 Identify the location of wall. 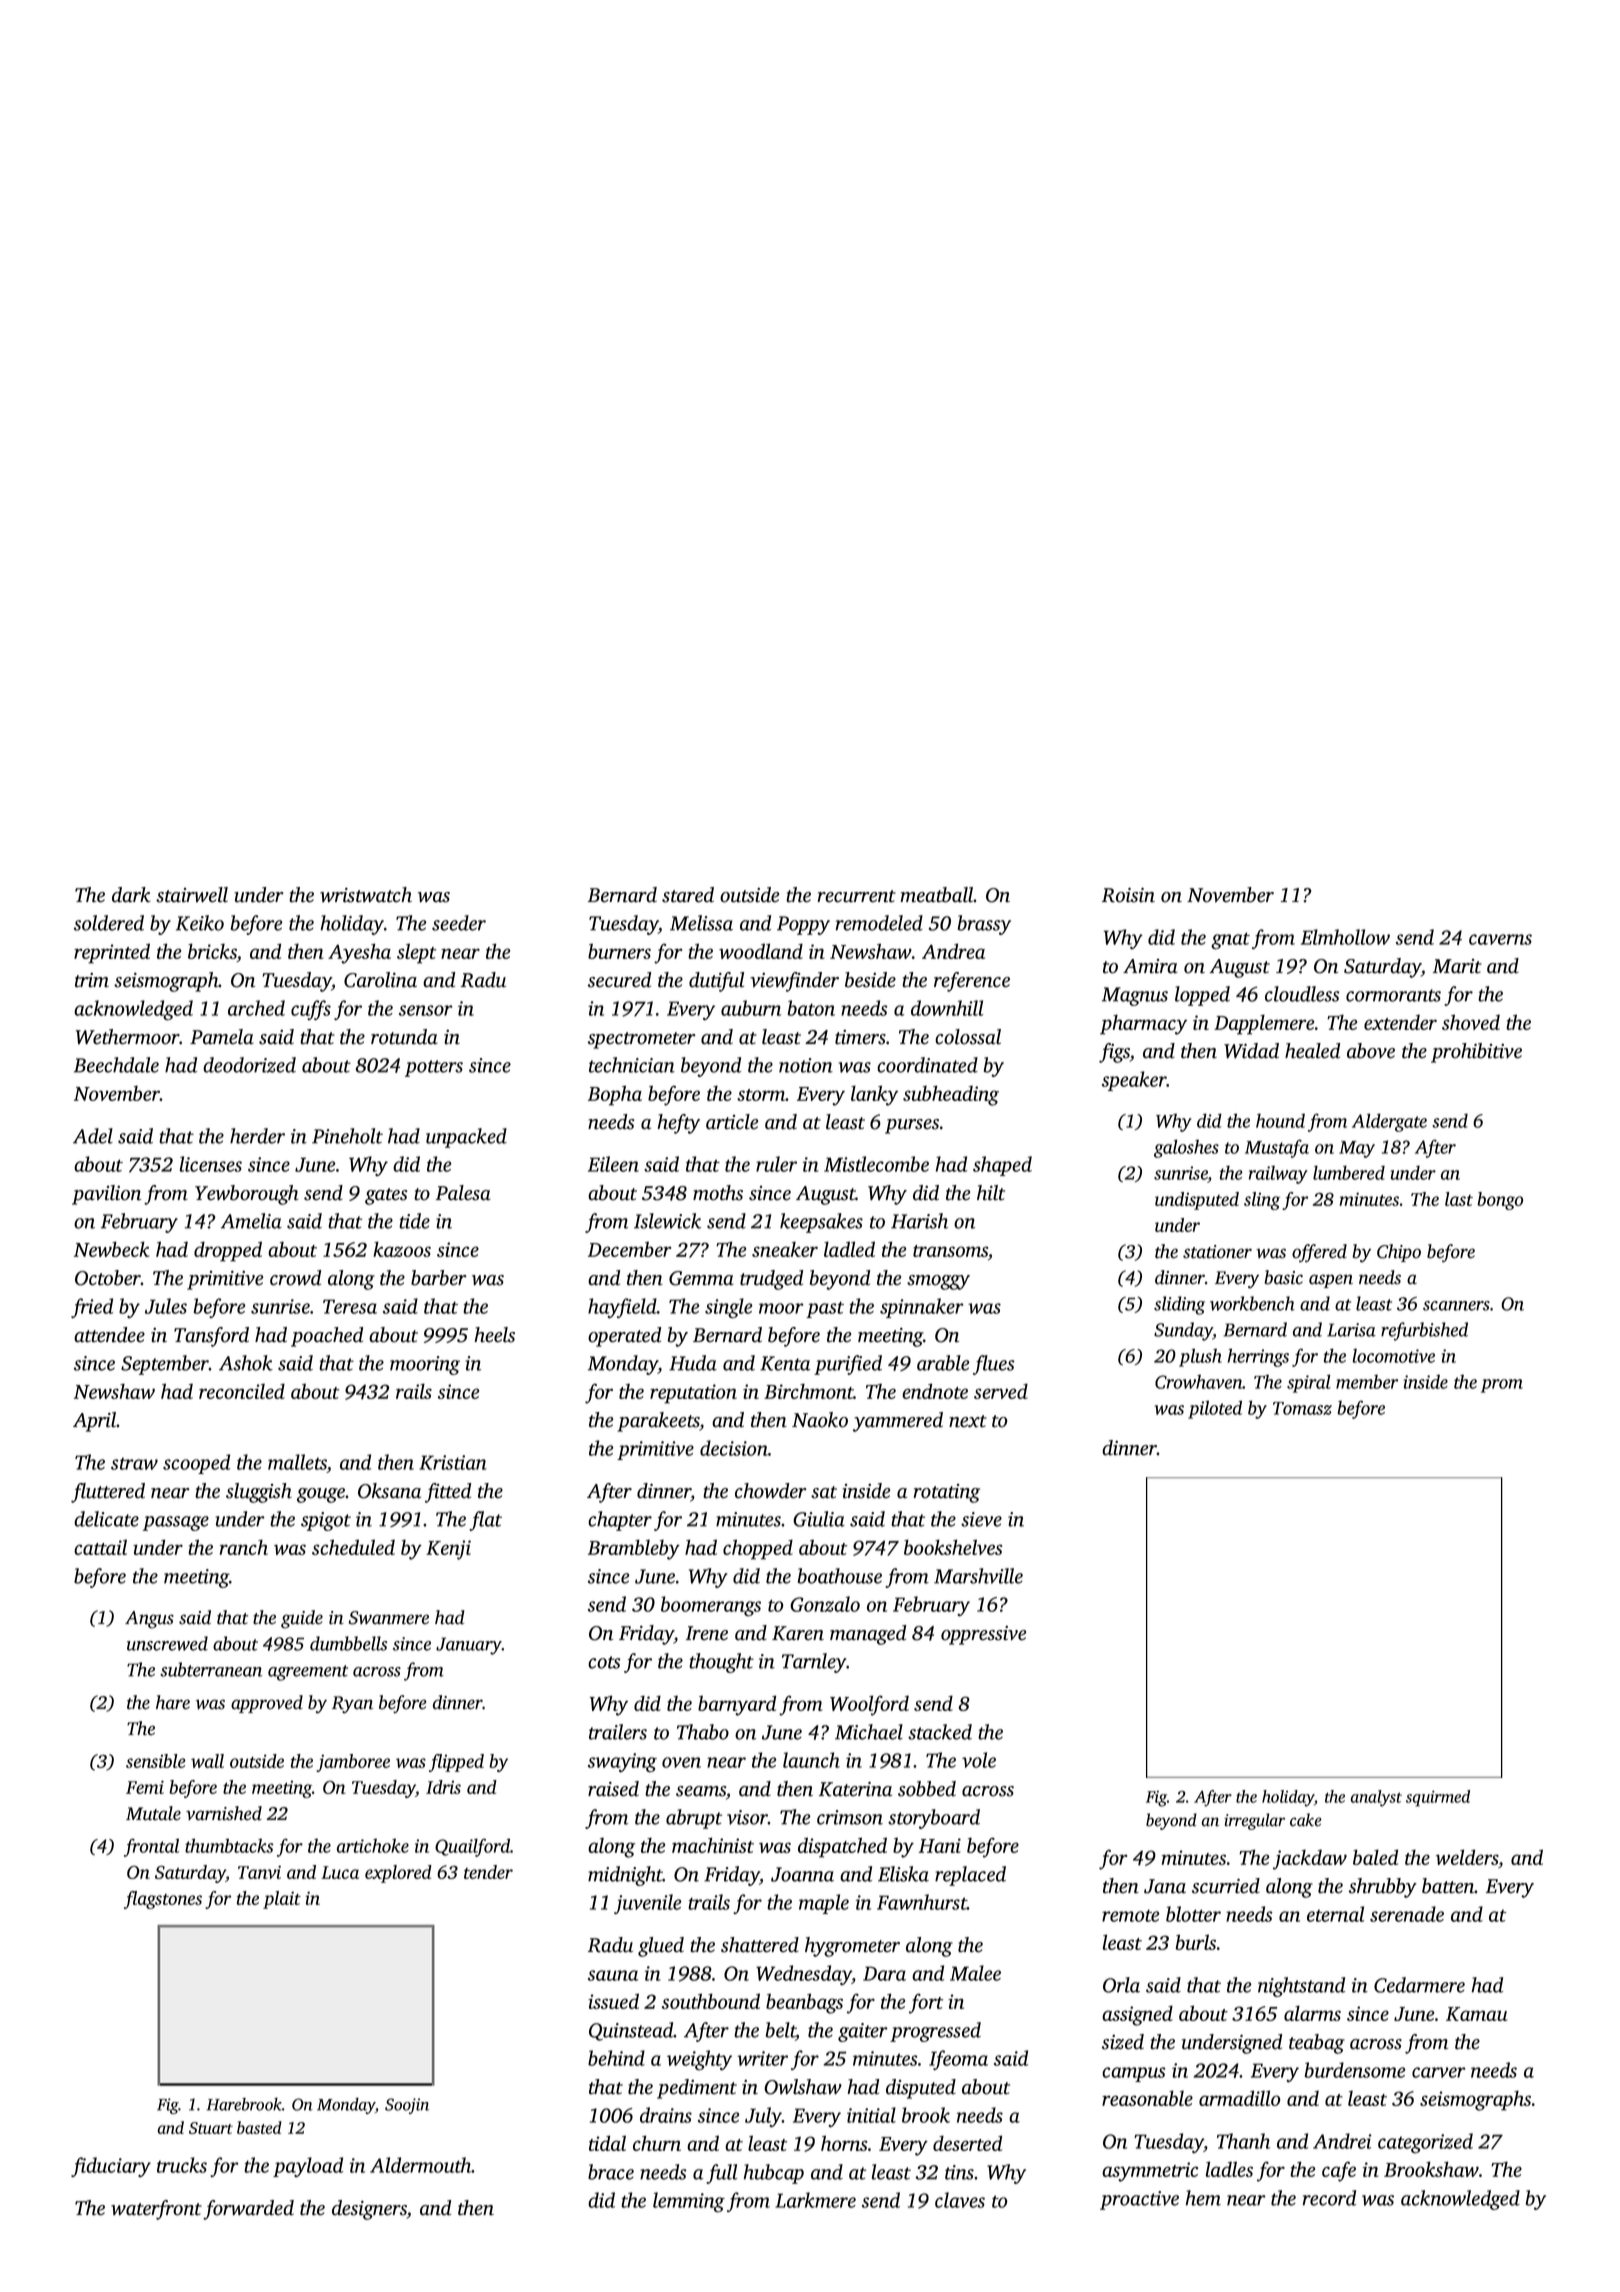
(207, 1761).
